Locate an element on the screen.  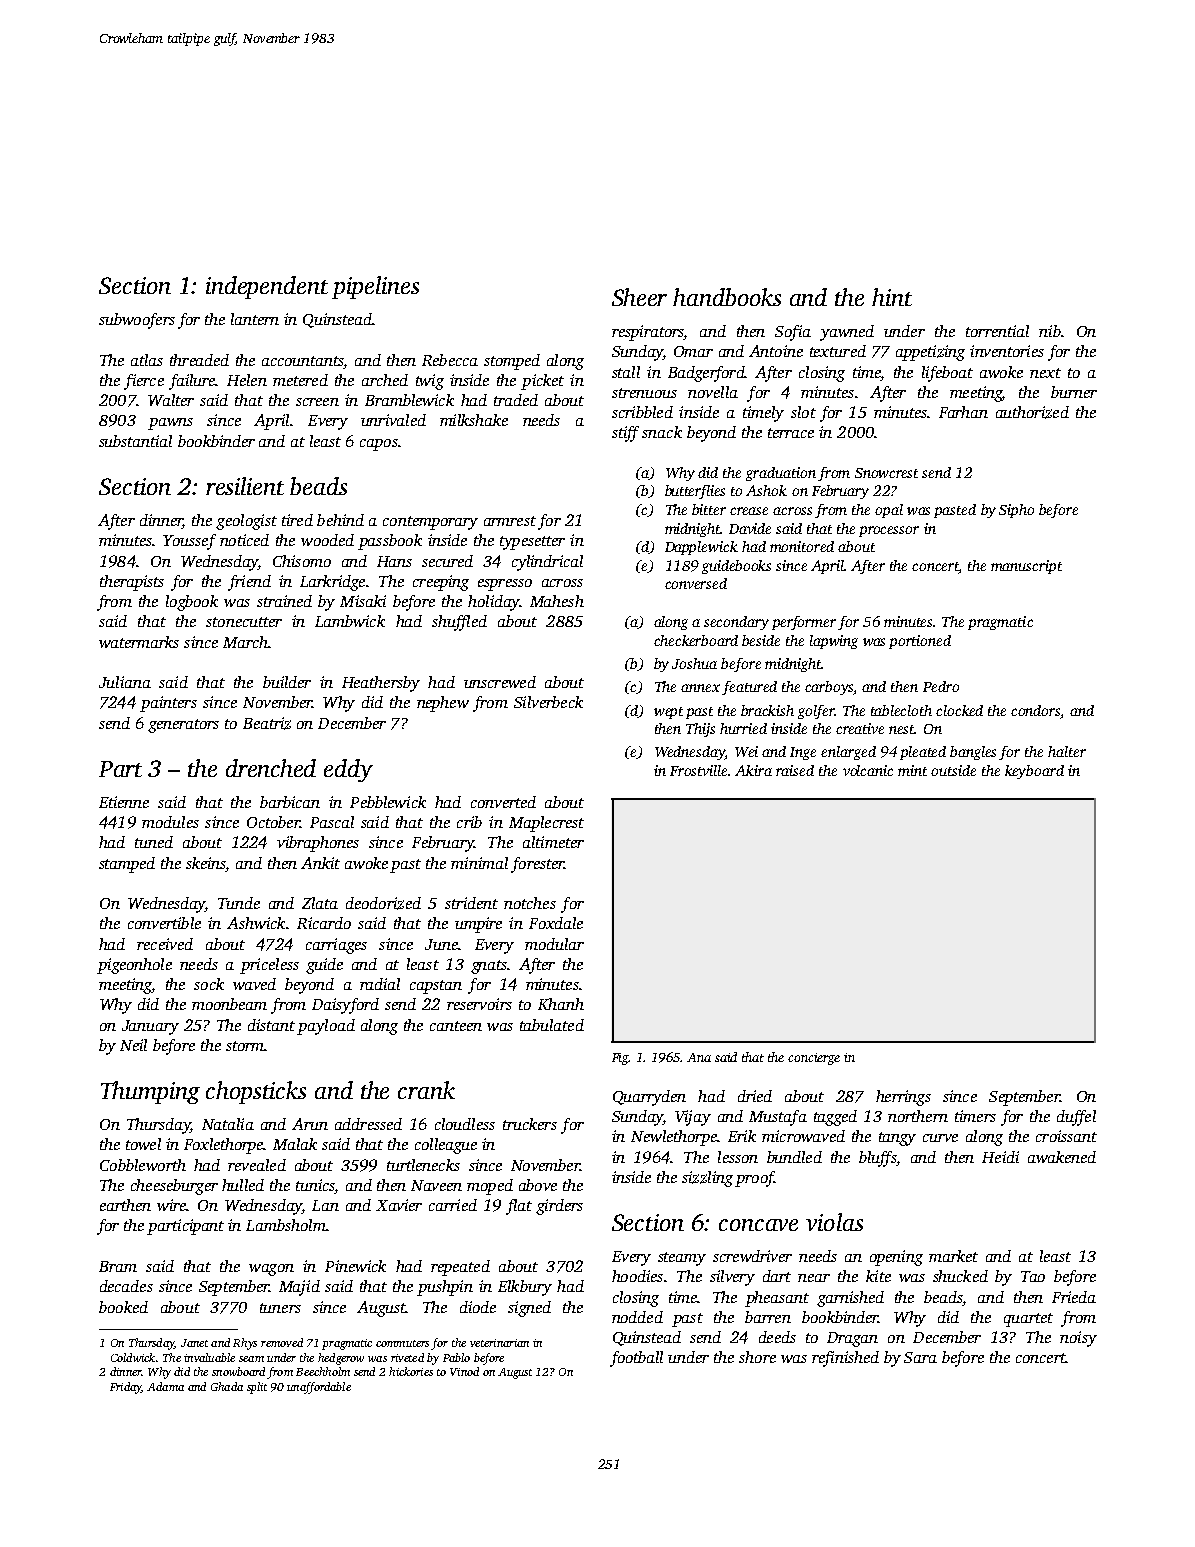
concierge is located at coordinates (814, 1059).
